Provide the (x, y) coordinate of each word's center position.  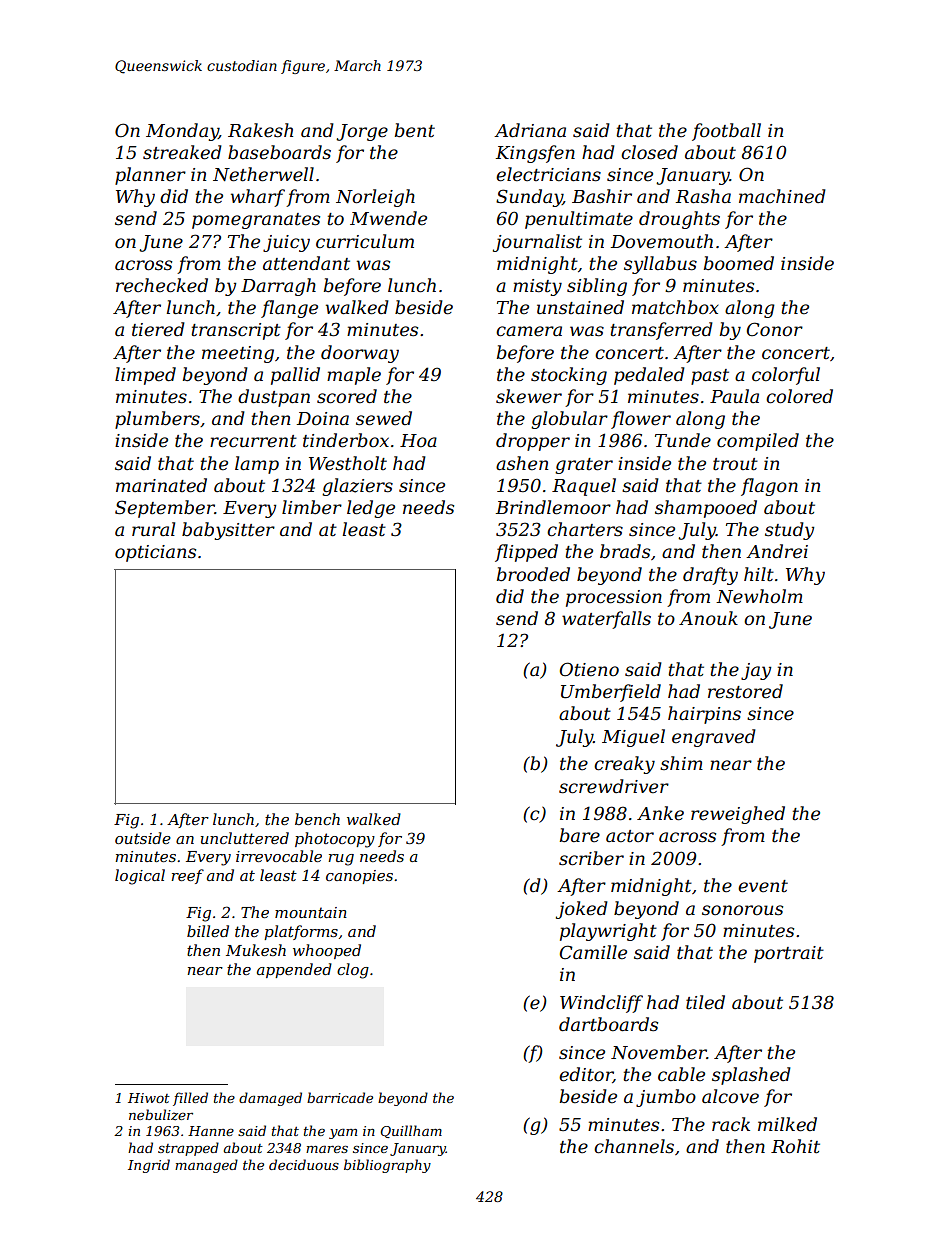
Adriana (530, 130)
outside (143, 838)
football (726, 132)
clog (353, 971)
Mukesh (256, 950)
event (763, 886)
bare (580, 835)
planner (150, 176)
